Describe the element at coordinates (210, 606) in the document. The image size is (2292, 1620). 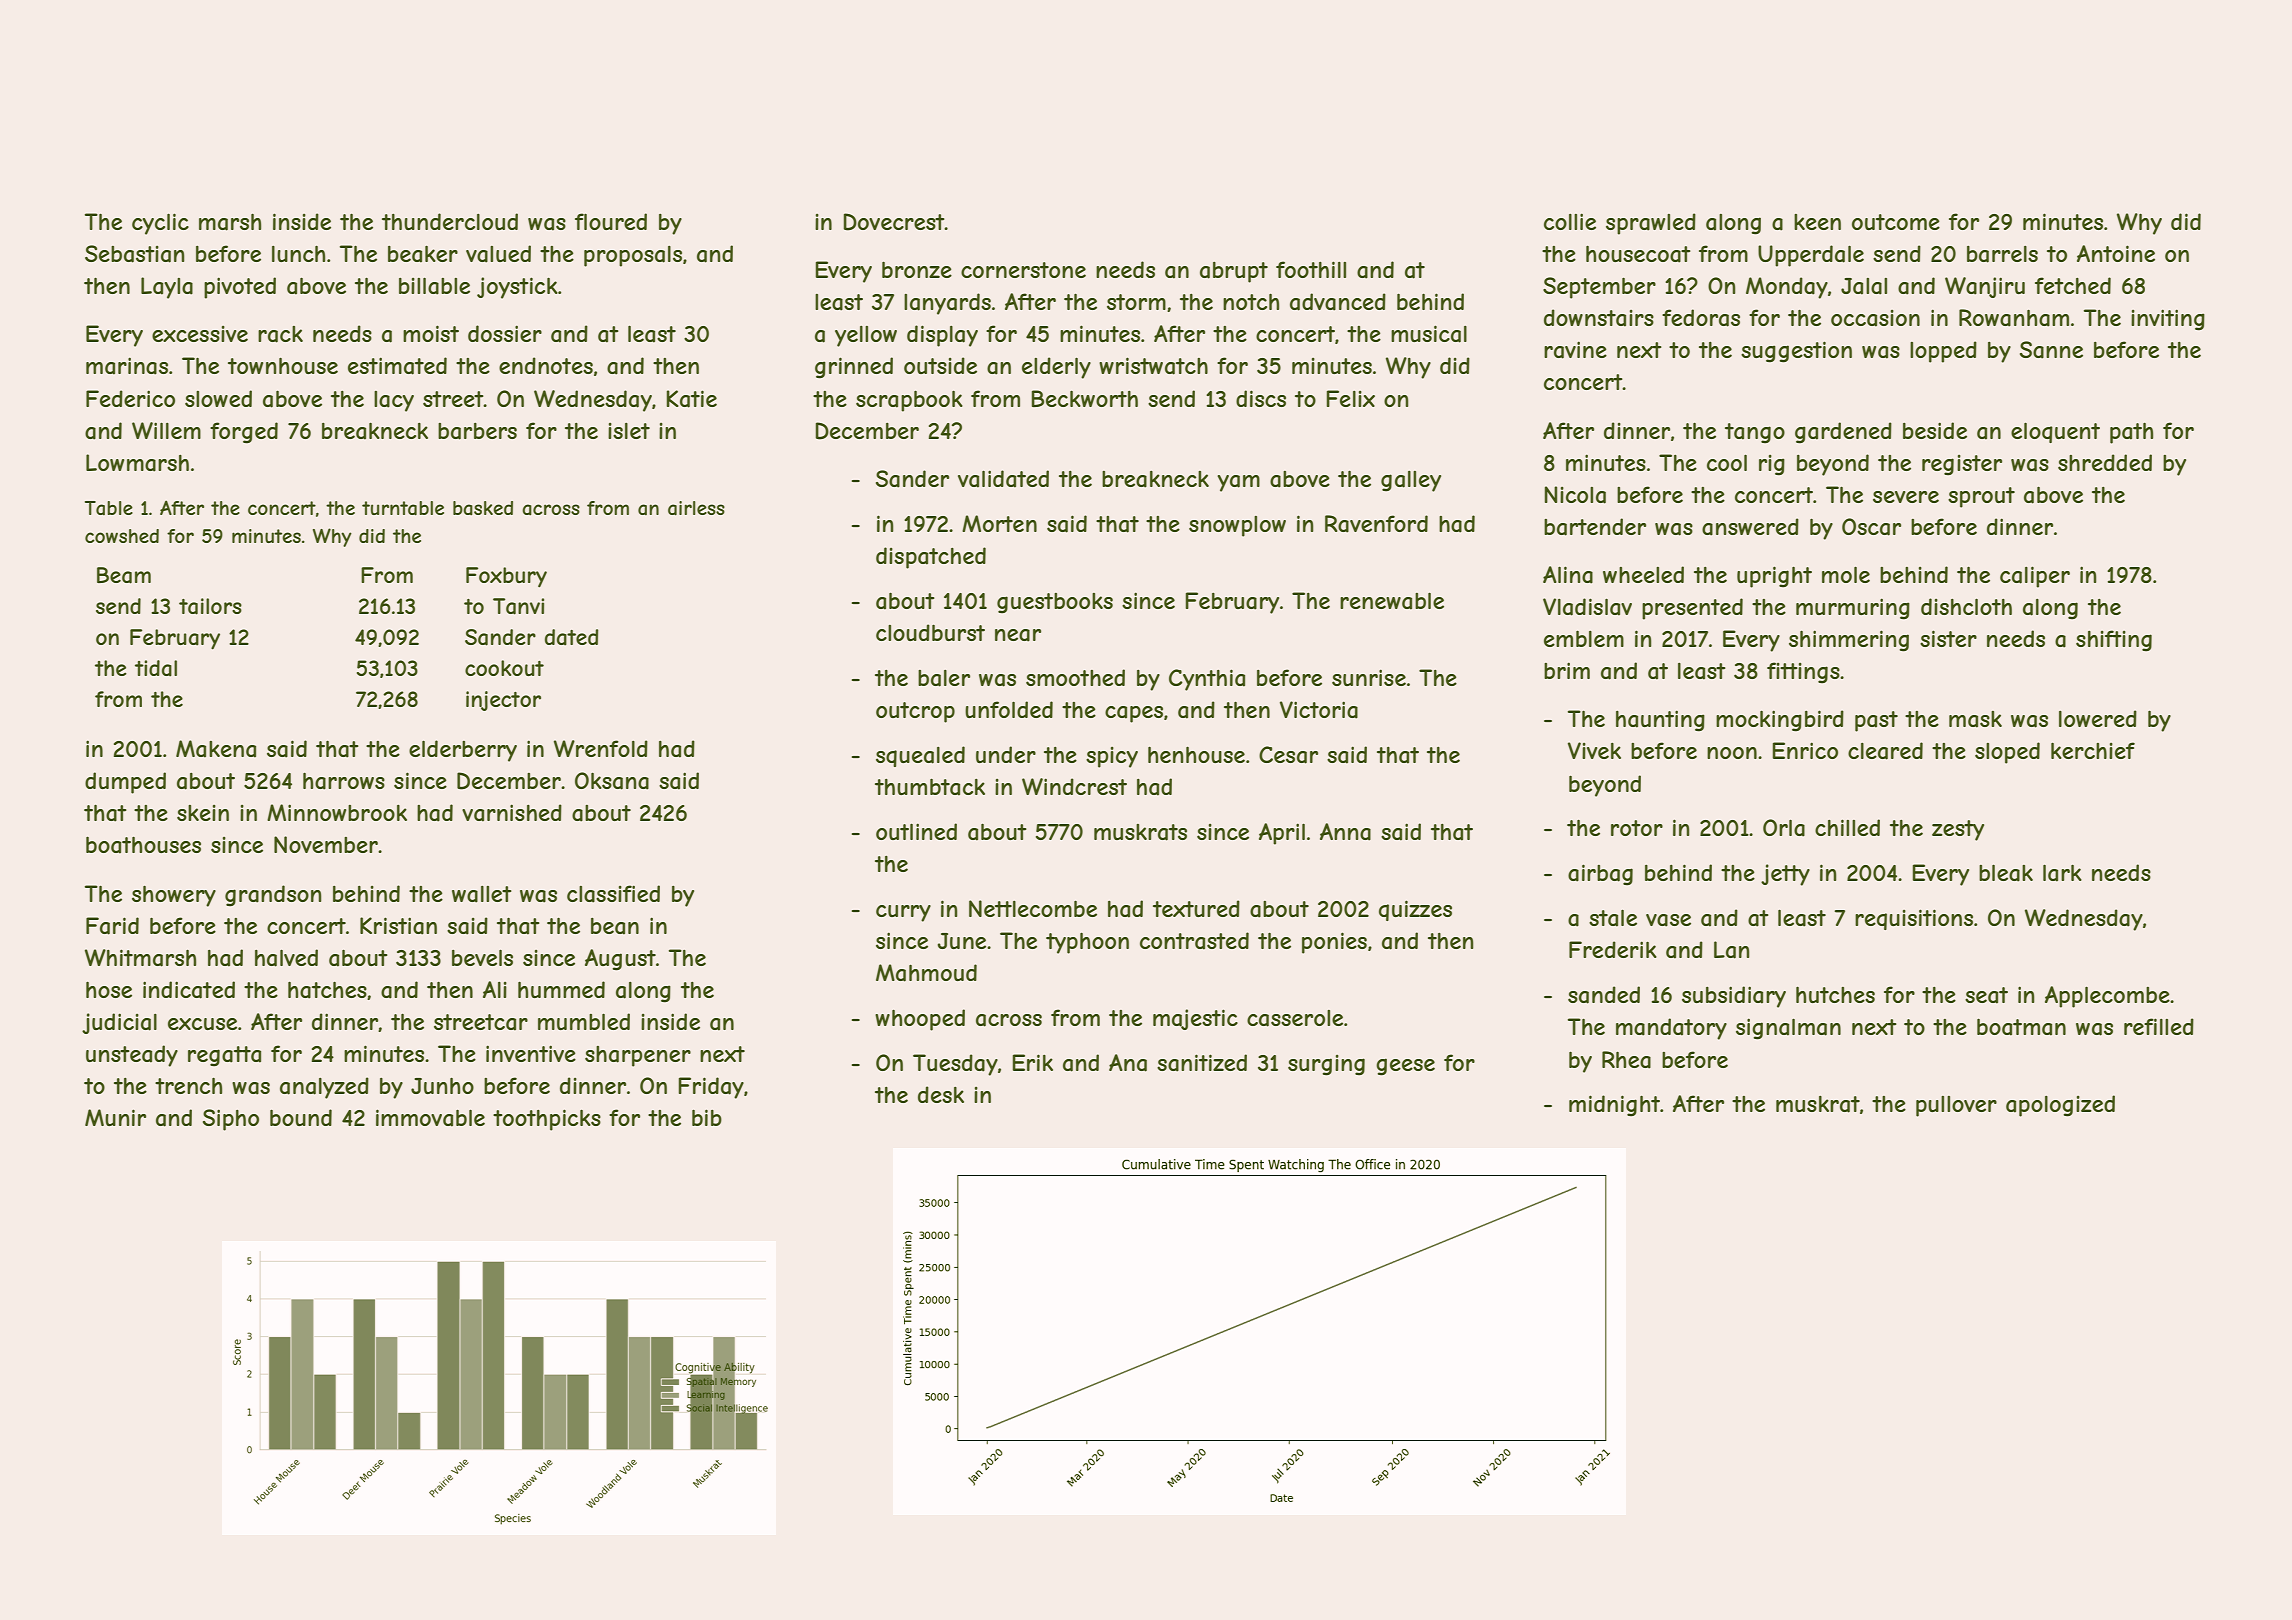
I see `tailors` at that location.
